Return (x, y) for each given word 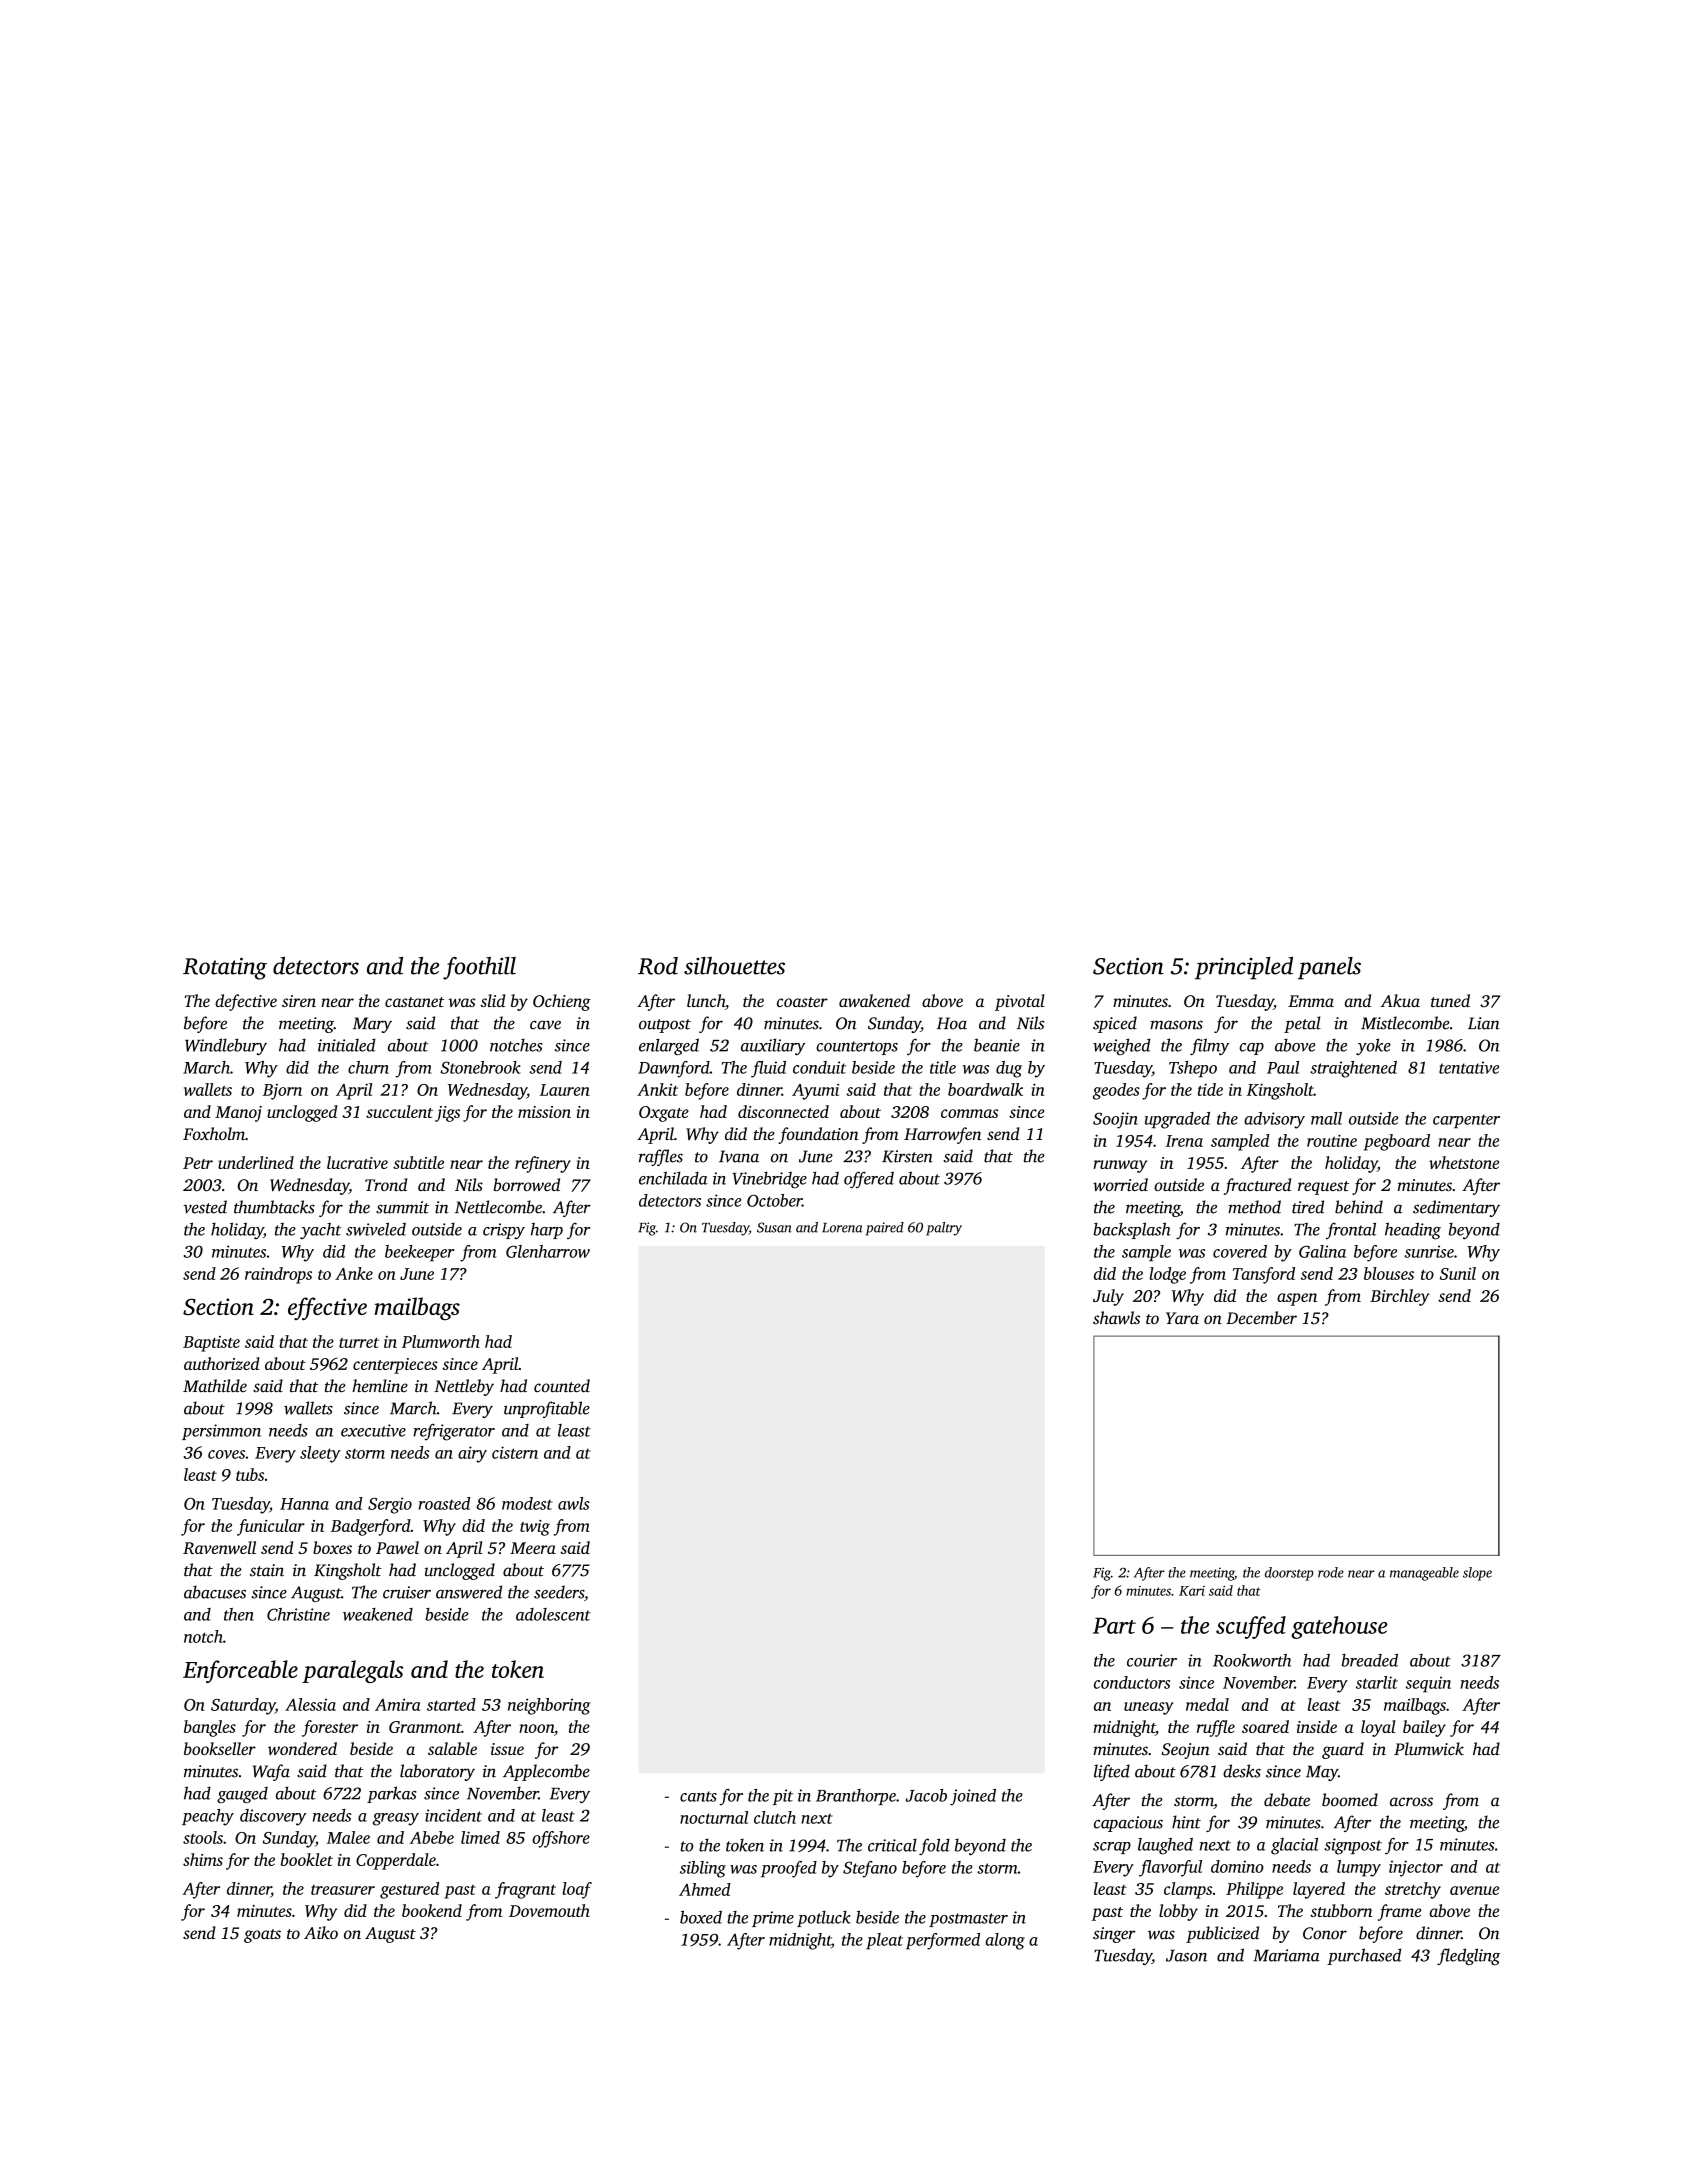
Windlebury (226, 1046)
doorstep (1289, 1574)
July (1108, 1297)
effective (327, 1309)
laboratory (437, 1772)
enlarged (669, 1047)
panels (1329, 968)
